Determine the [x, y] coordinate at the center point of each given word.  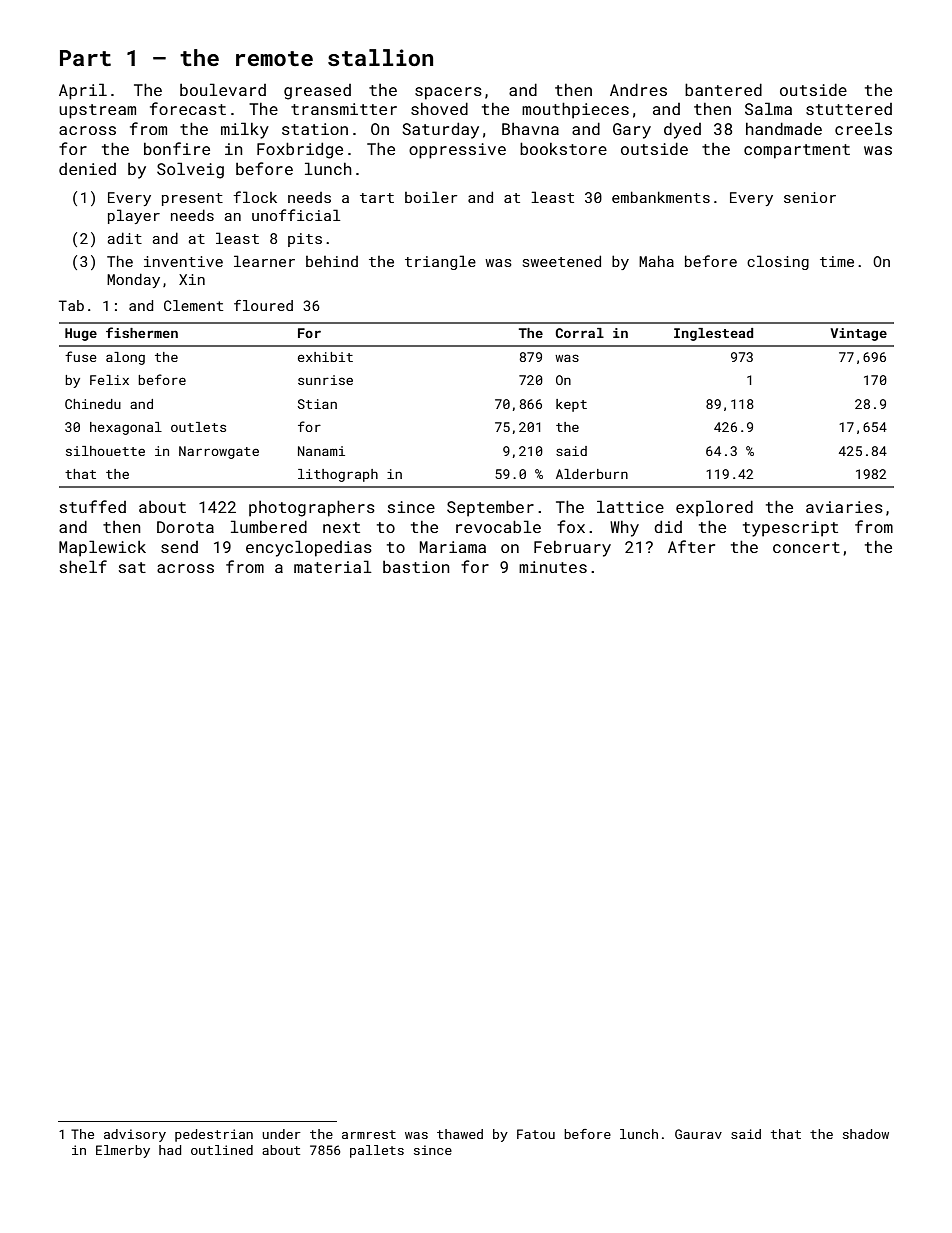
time [837, 261]
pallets [377, 1151]
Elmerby [123, 1151]
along [125, 358]
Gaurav [698, 1134]
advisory [135, 1135]
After [691, 546]
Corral [579, 333]
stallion [380, 57]
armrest [369, 1134]
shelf [83, 566]
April [83, 91]
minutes [553, 567]
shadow [866, 1134]
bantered [723, 89]
